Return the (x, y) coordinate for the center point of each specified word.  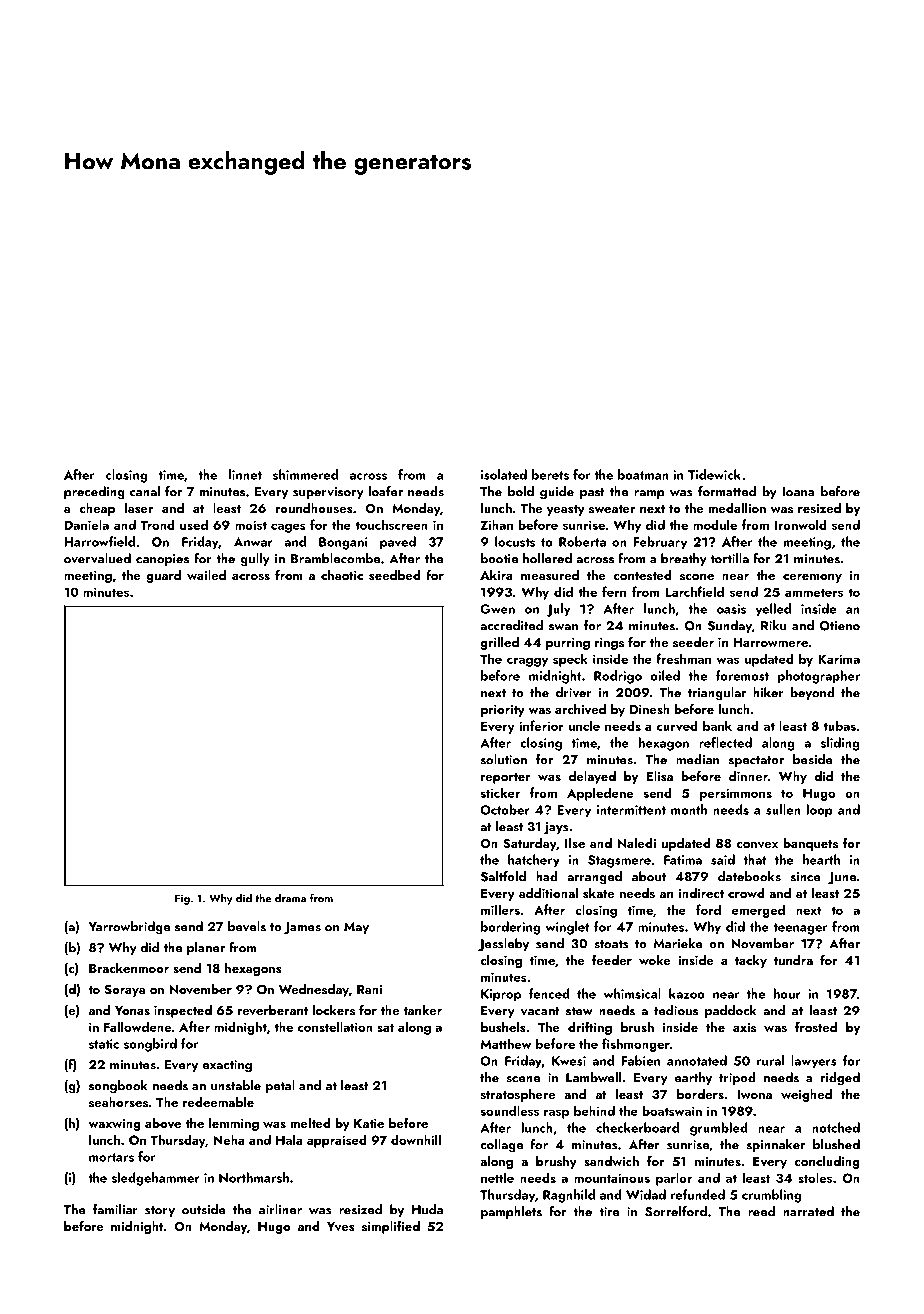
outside (204, 1209)
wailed (206, 575)
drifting (590, 1028)
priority (503, 711)
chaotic (342, 575)
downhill (416, 1139)
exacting (227, 1066)
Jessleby (503, 945)
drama (290, 898)
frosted (816, 1026)
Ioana (798, 492)
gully (255, 560)
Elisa (659, 776)
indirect (701, 893)
